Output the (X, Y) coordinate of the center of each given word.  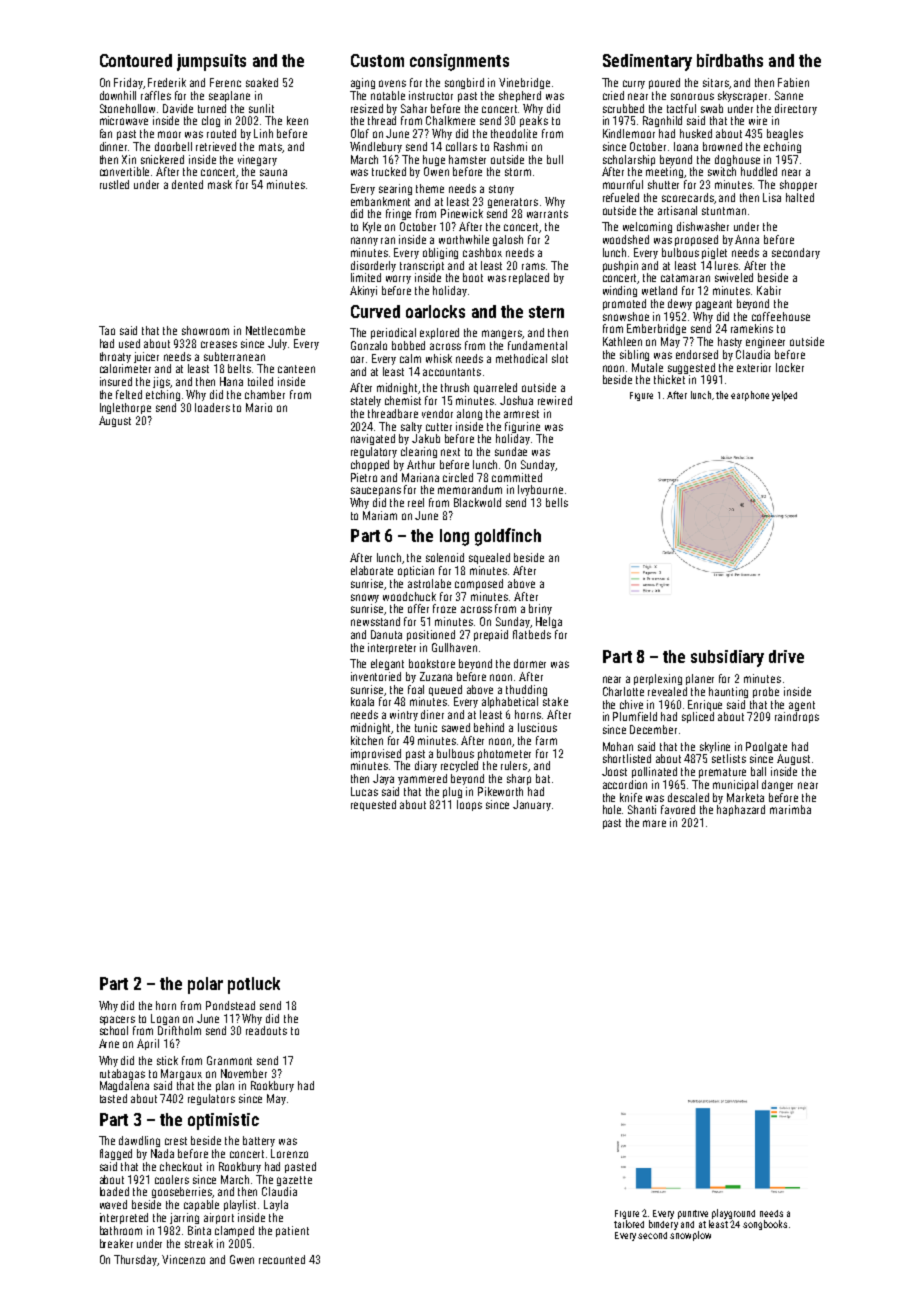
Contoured (136, 60)
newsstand (375, 621)
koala (362, 701)
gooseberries (182, 1192)
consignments (459, 62)
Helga (549, 622)
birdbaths (730, 60)
